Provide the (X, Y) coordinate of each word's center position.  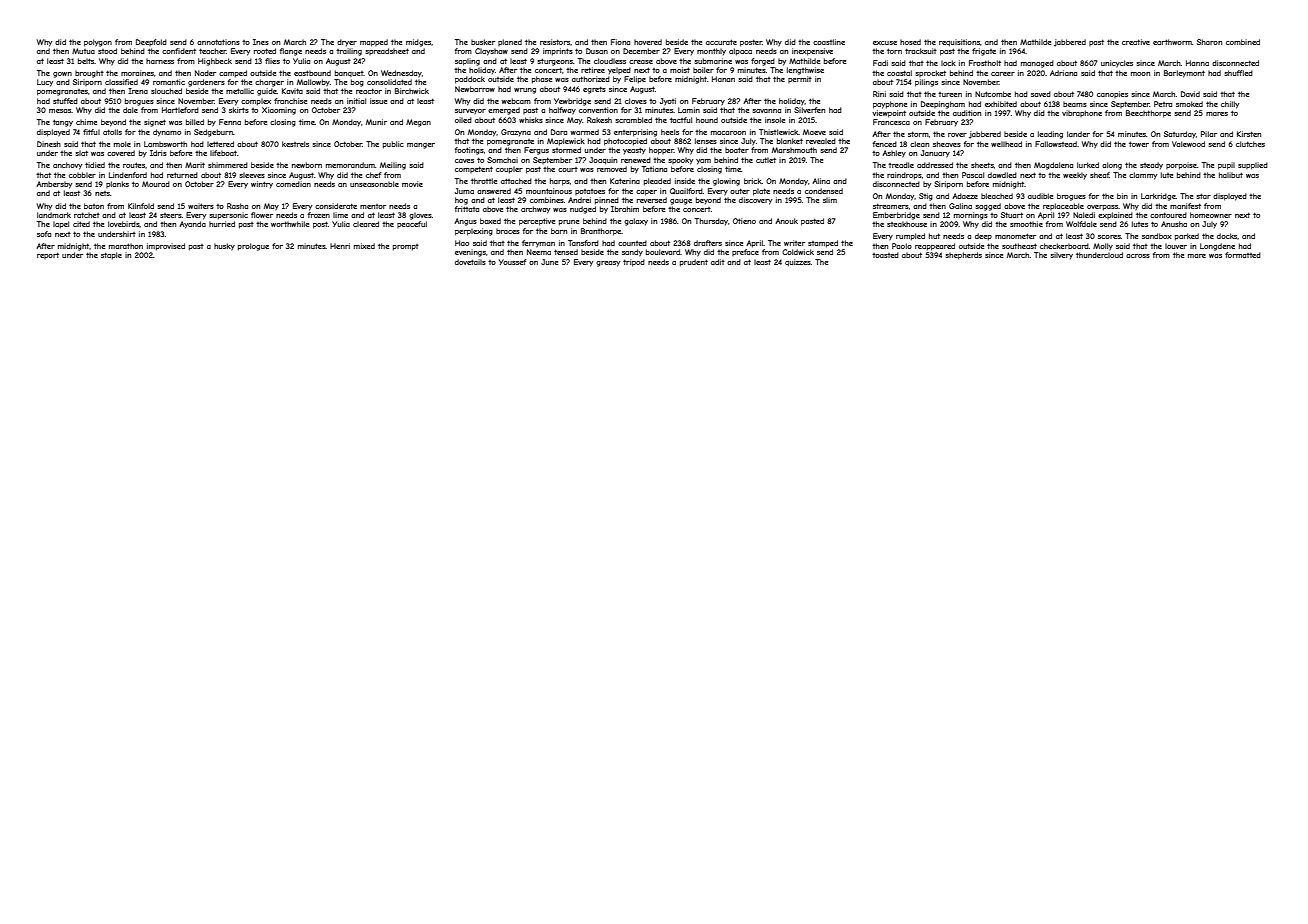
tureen (950, 94)
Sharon (1209, 42)
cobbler (82, 175)
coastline (829, 42)
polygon (98, 43)
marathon (126, 246)
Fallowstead (1056, 144)
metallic (240, 91)
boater (737, 150)
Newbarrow (475, 89)
